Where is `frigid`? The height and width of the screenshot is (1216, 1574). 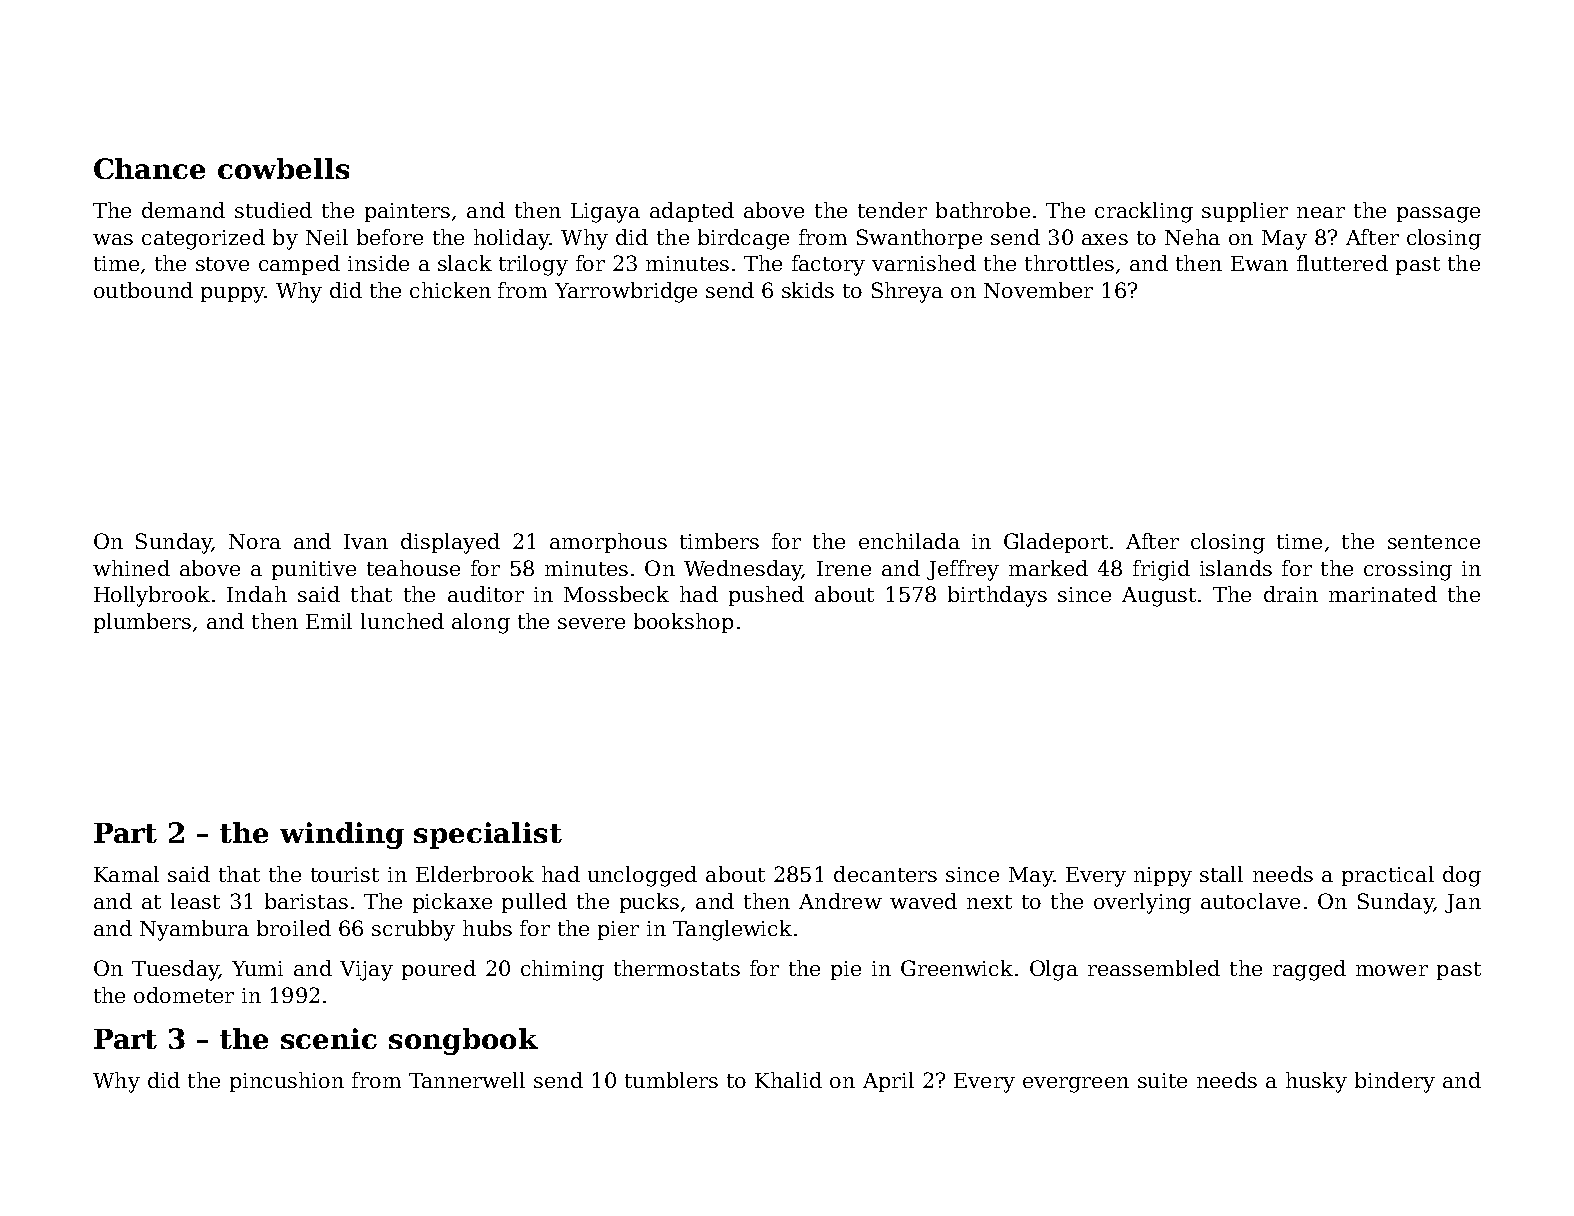
frigid is located at coordinates (1161, 570).
